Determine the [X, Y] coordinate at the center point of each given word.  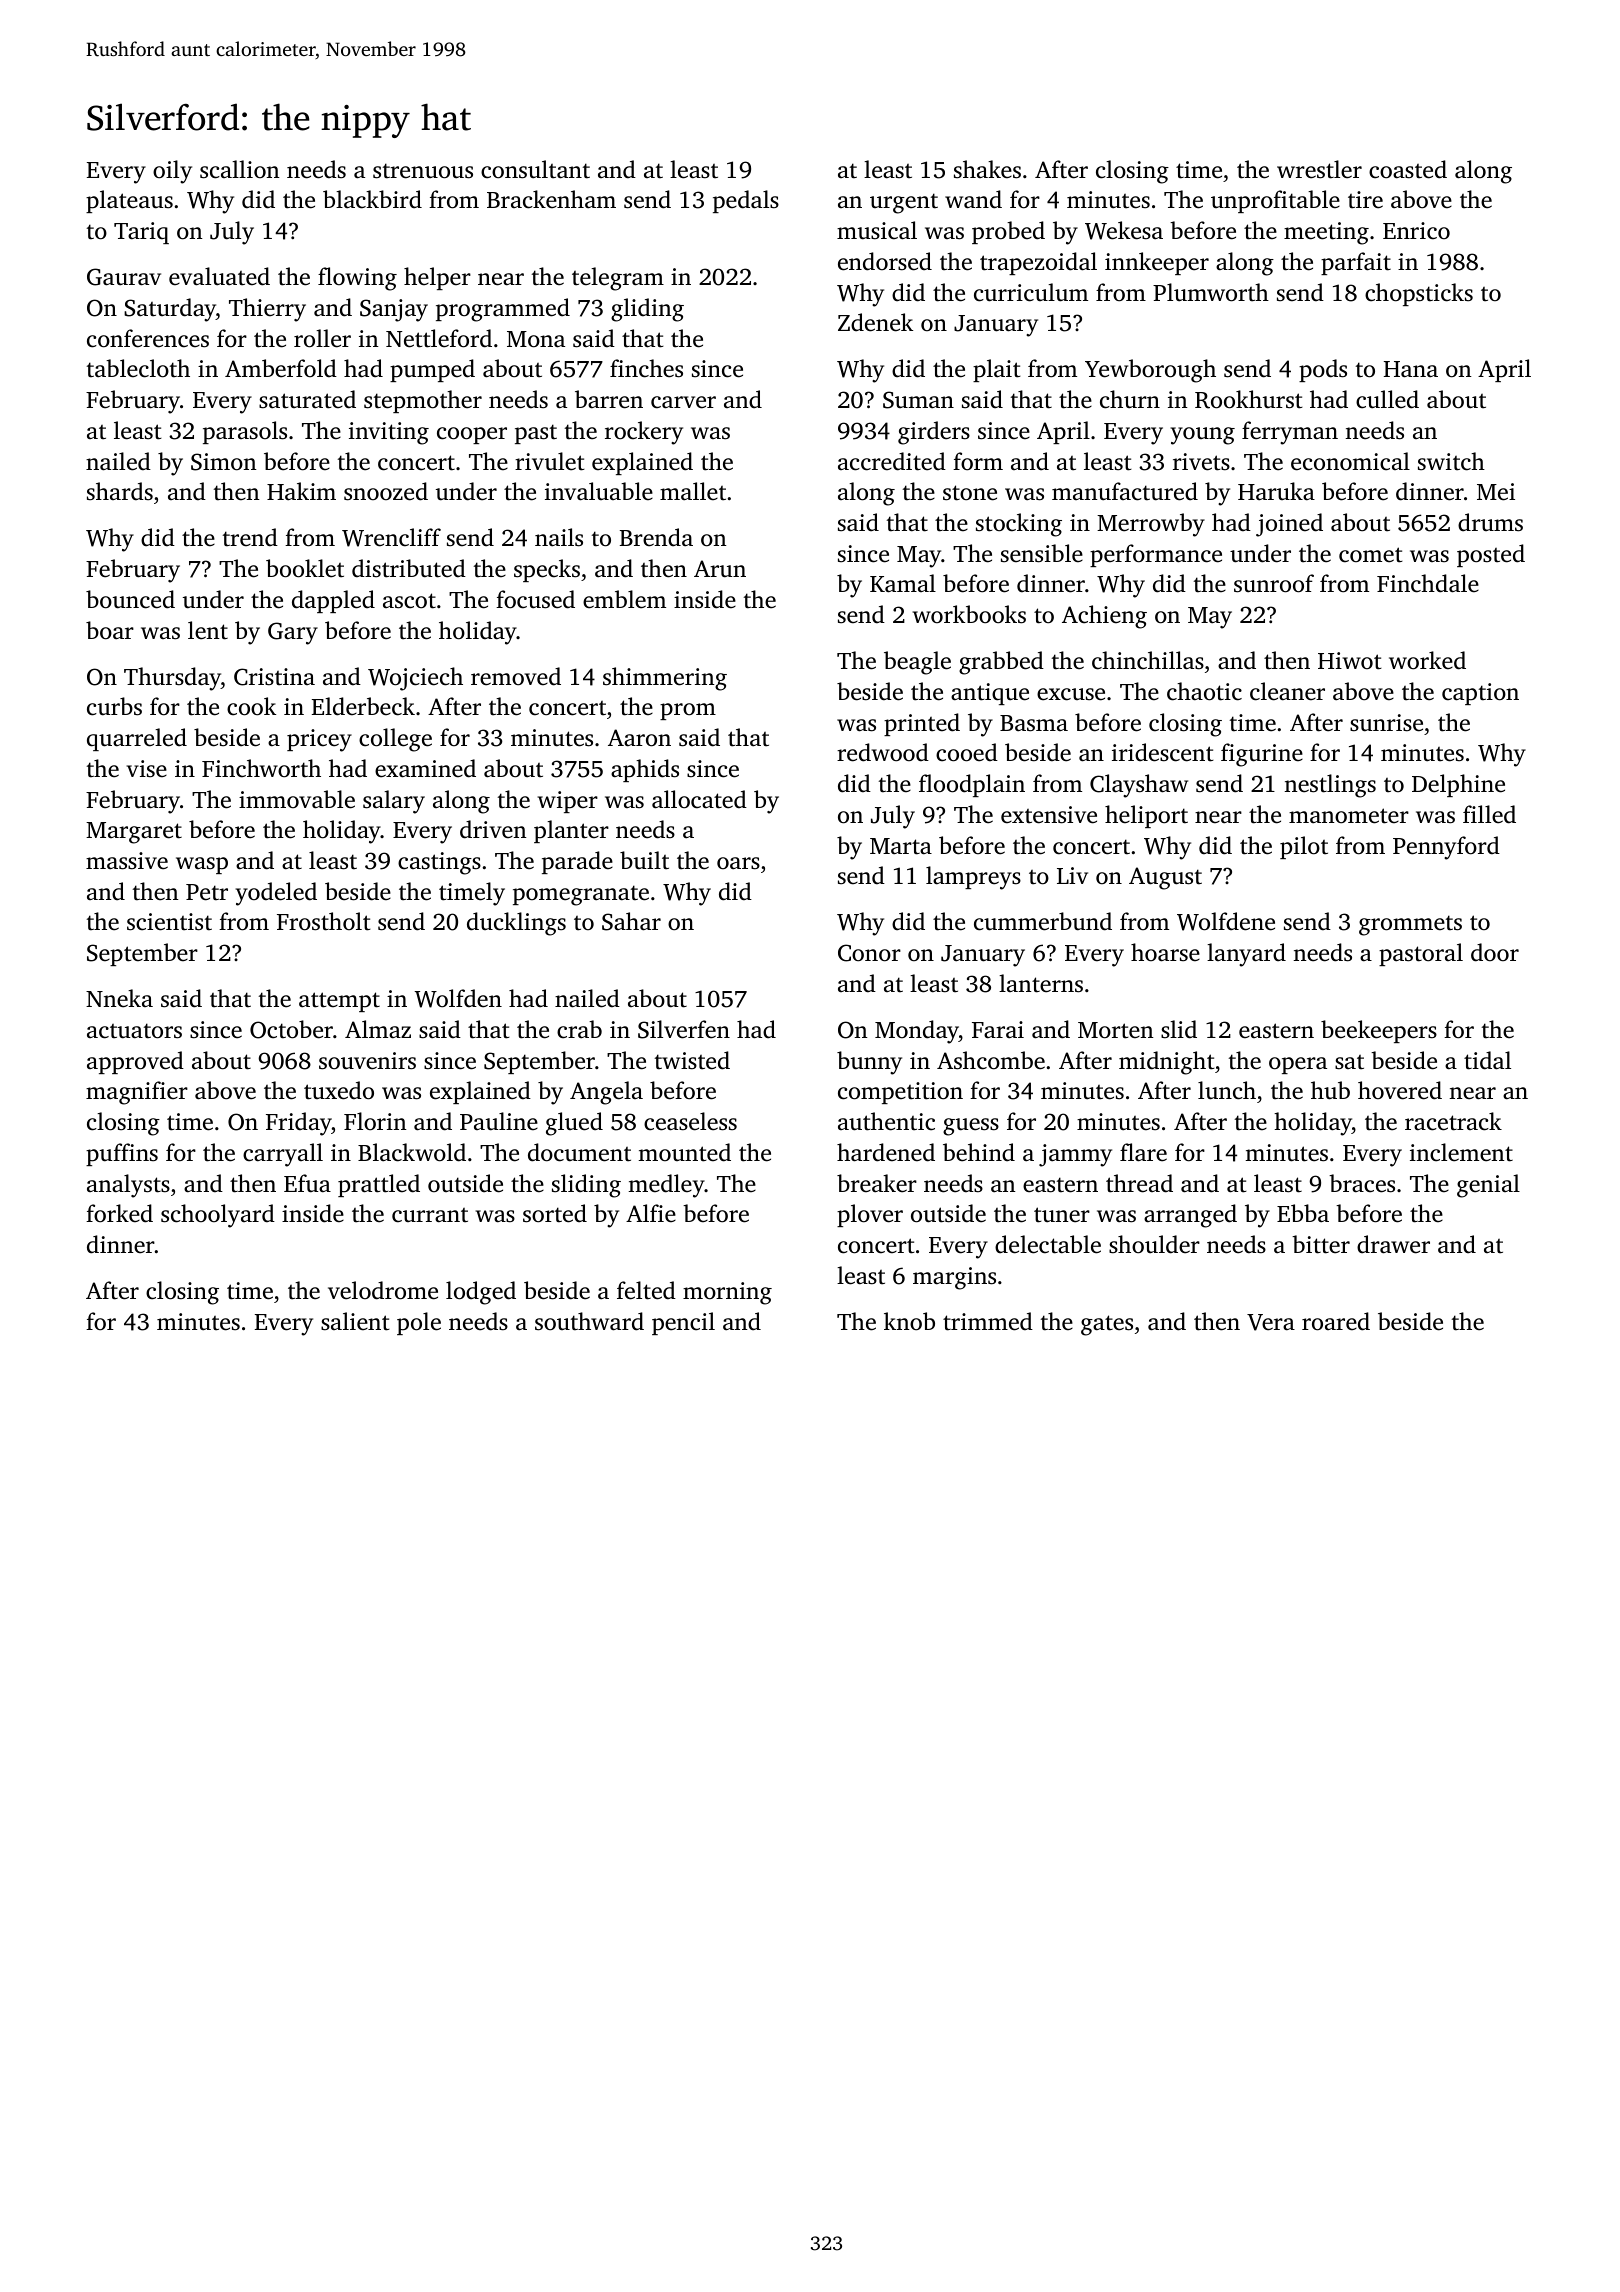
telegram [618, 279]
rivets [1201, 462]
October [291, 1029]
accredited [892, 461]
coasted [1408, 169]
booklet [305, 568]
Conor [869, 953]
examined [425, 768]
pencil [683, 1323]
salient [355, 1321]
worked [1427, 660]
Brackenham [551, 199]
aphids [645, 770]
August [1165, 878]
